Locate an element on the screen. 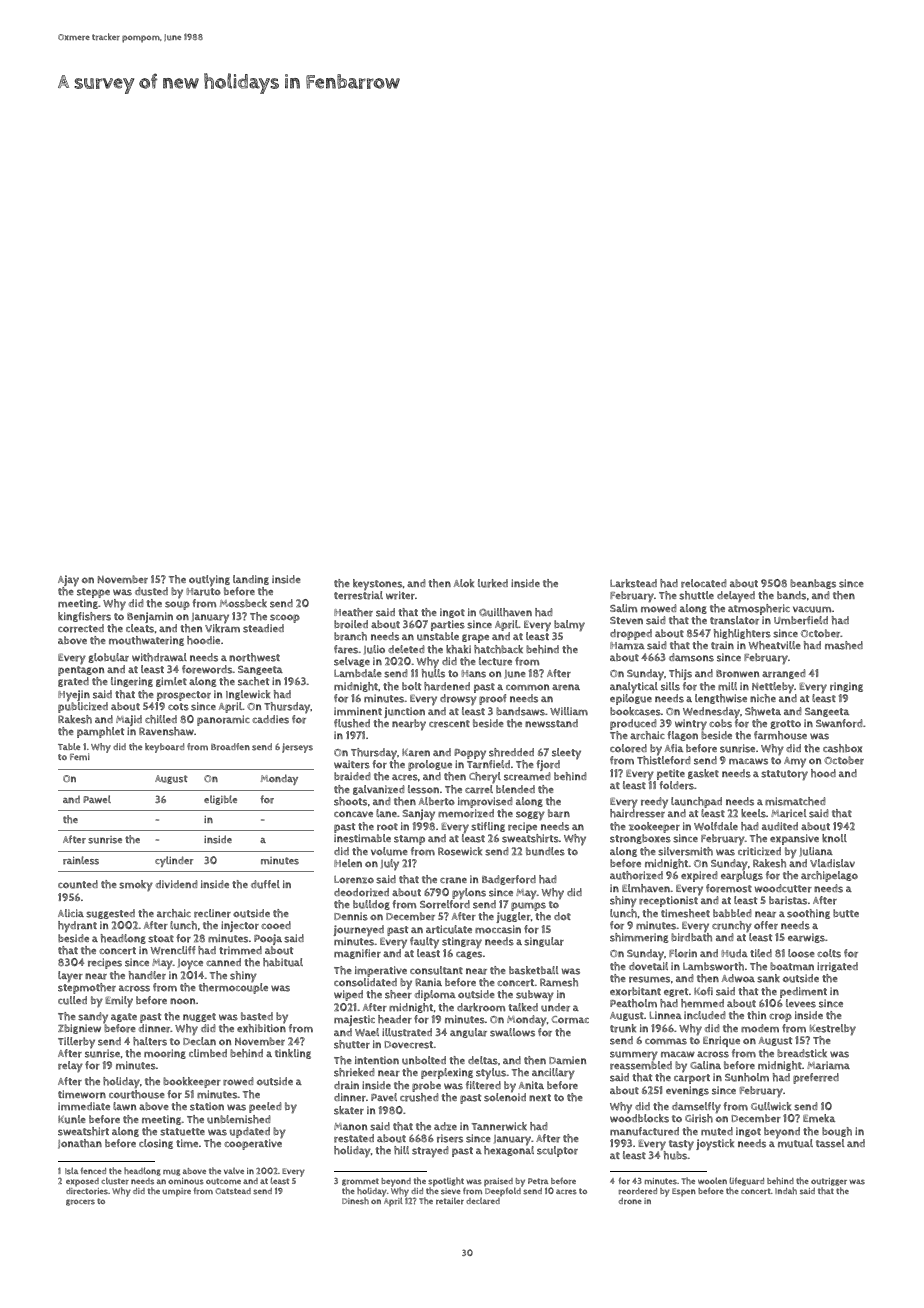  soggy is located at coordinates (530, 816).
